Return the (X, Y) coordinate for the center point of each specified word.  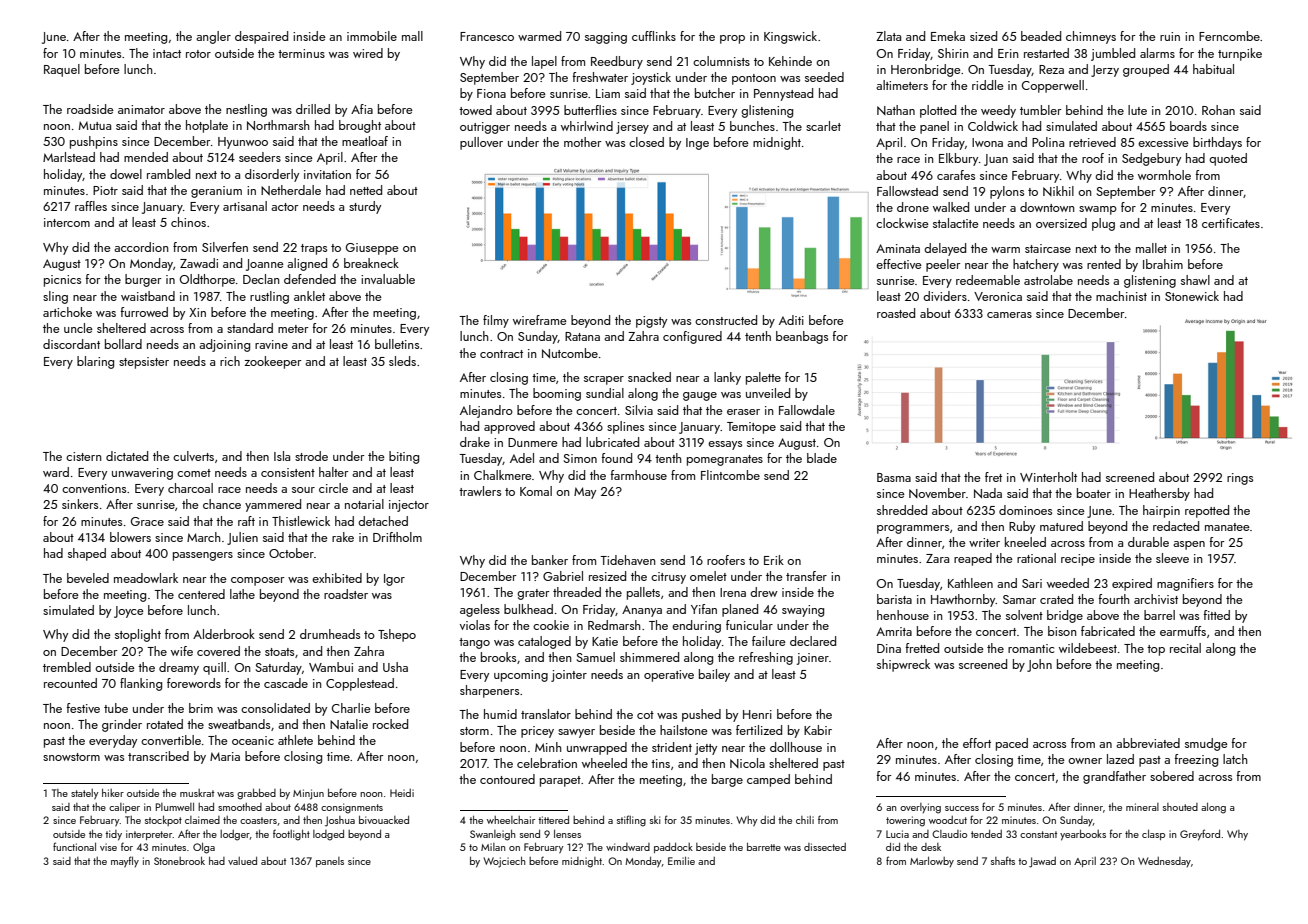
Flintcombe (730, 475)
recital (1185, 648)
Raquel (62, 70)
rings (1240, 479)
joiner (812, 659)
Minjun (308, 794)
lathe (242, 594)
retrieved (1092, 142)
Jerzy (1105, 71)
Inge (697, 144)
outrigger (485, 128)
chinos (188, 222)
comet (194, 473)
